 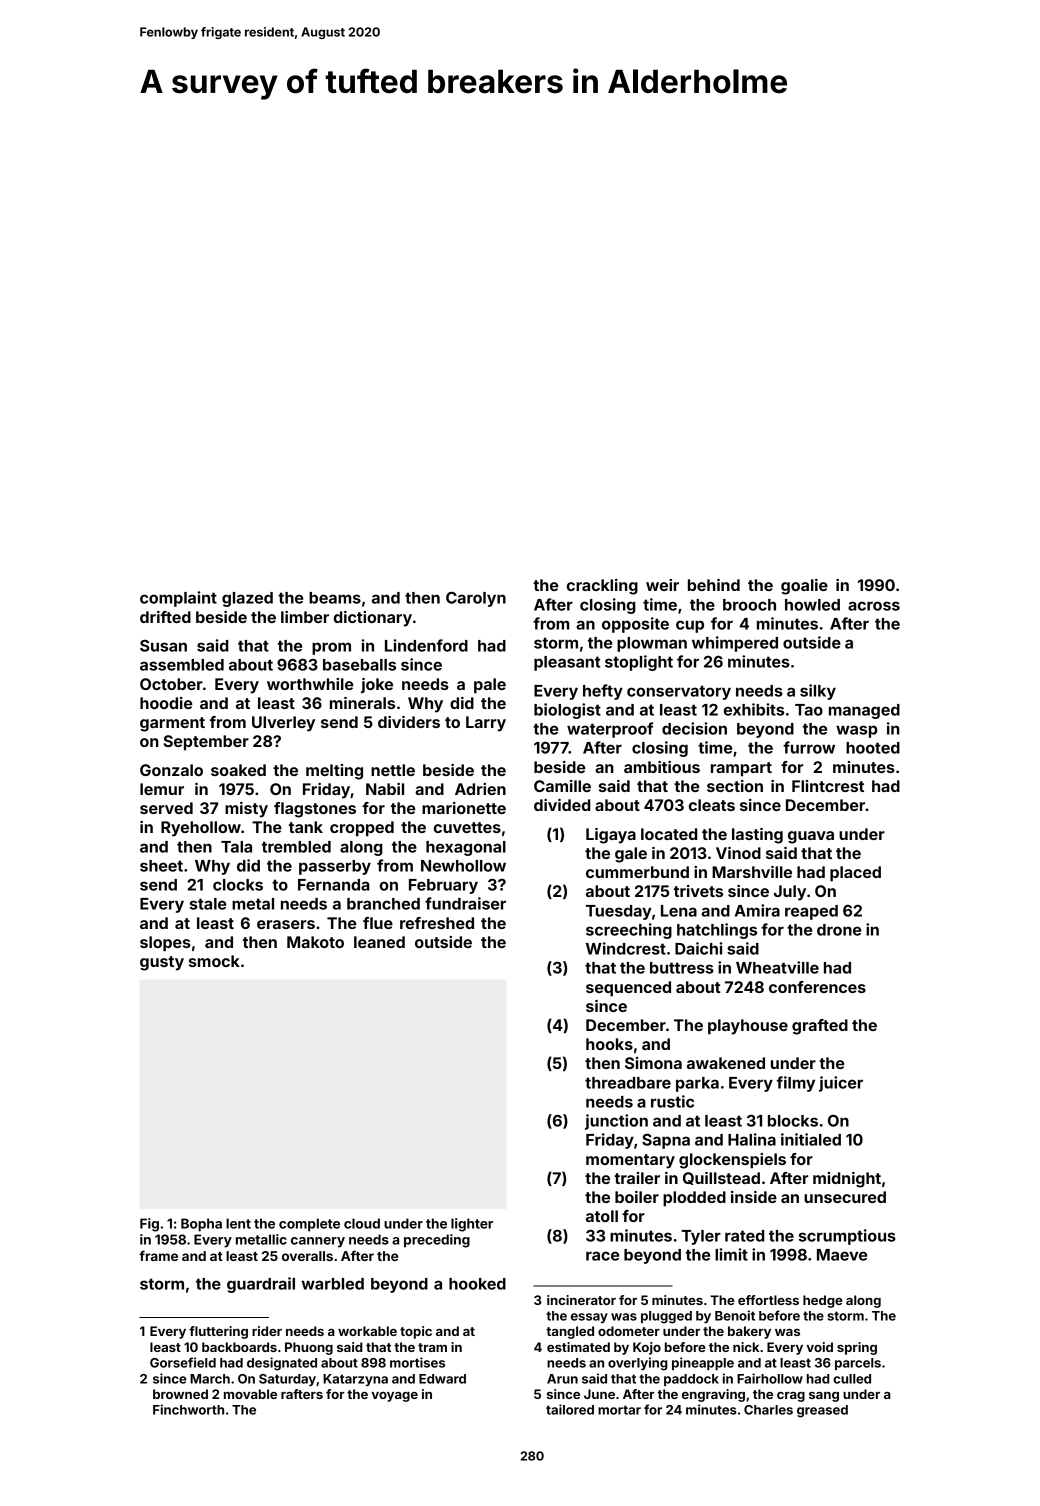 What do you see at coordinates (239, 1347) in the image?
I see `backboards` at bounding box center [239, 1347].
